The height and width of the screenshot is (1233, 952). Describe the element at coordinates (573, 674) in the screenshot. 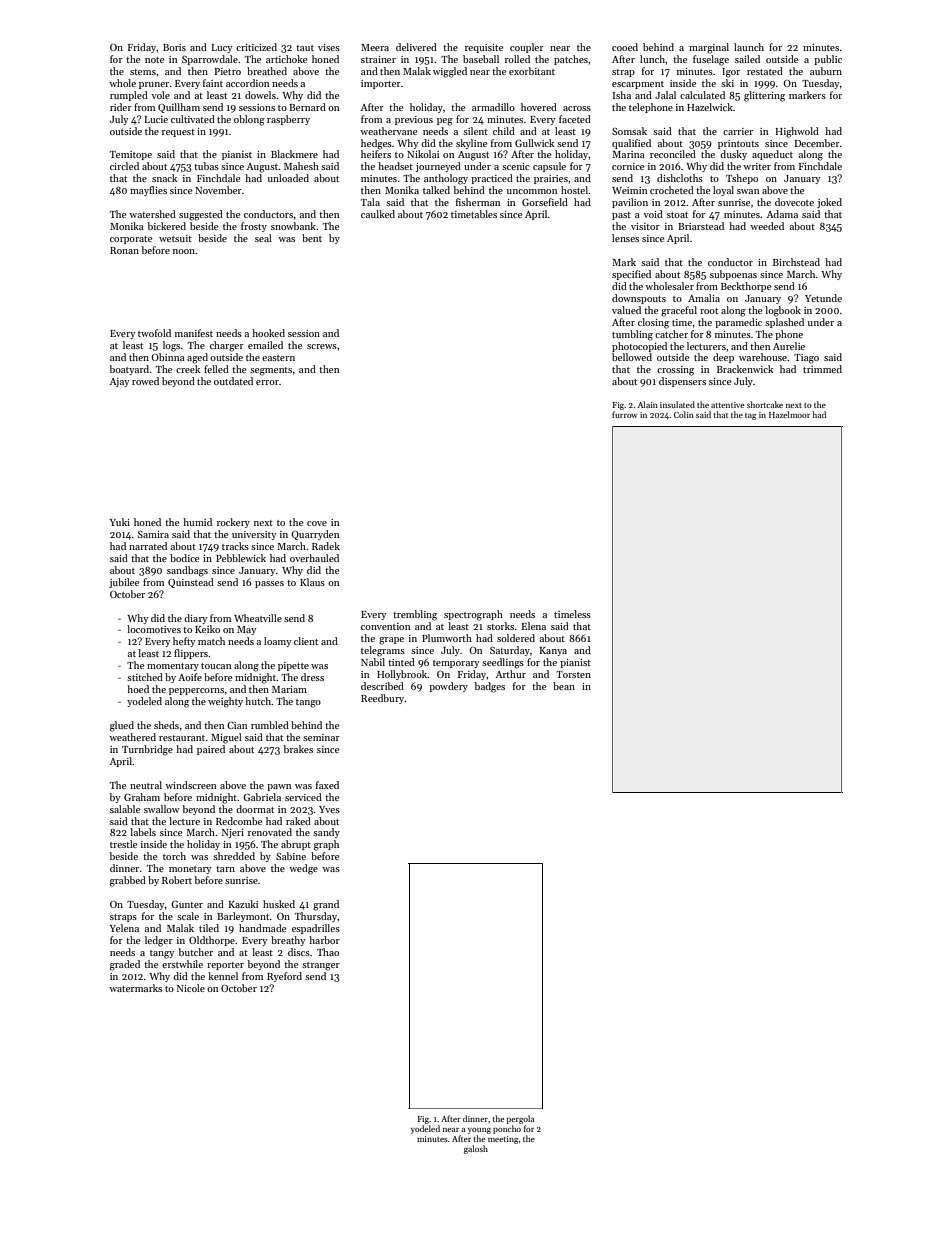

I see `Torsten` at that location.
